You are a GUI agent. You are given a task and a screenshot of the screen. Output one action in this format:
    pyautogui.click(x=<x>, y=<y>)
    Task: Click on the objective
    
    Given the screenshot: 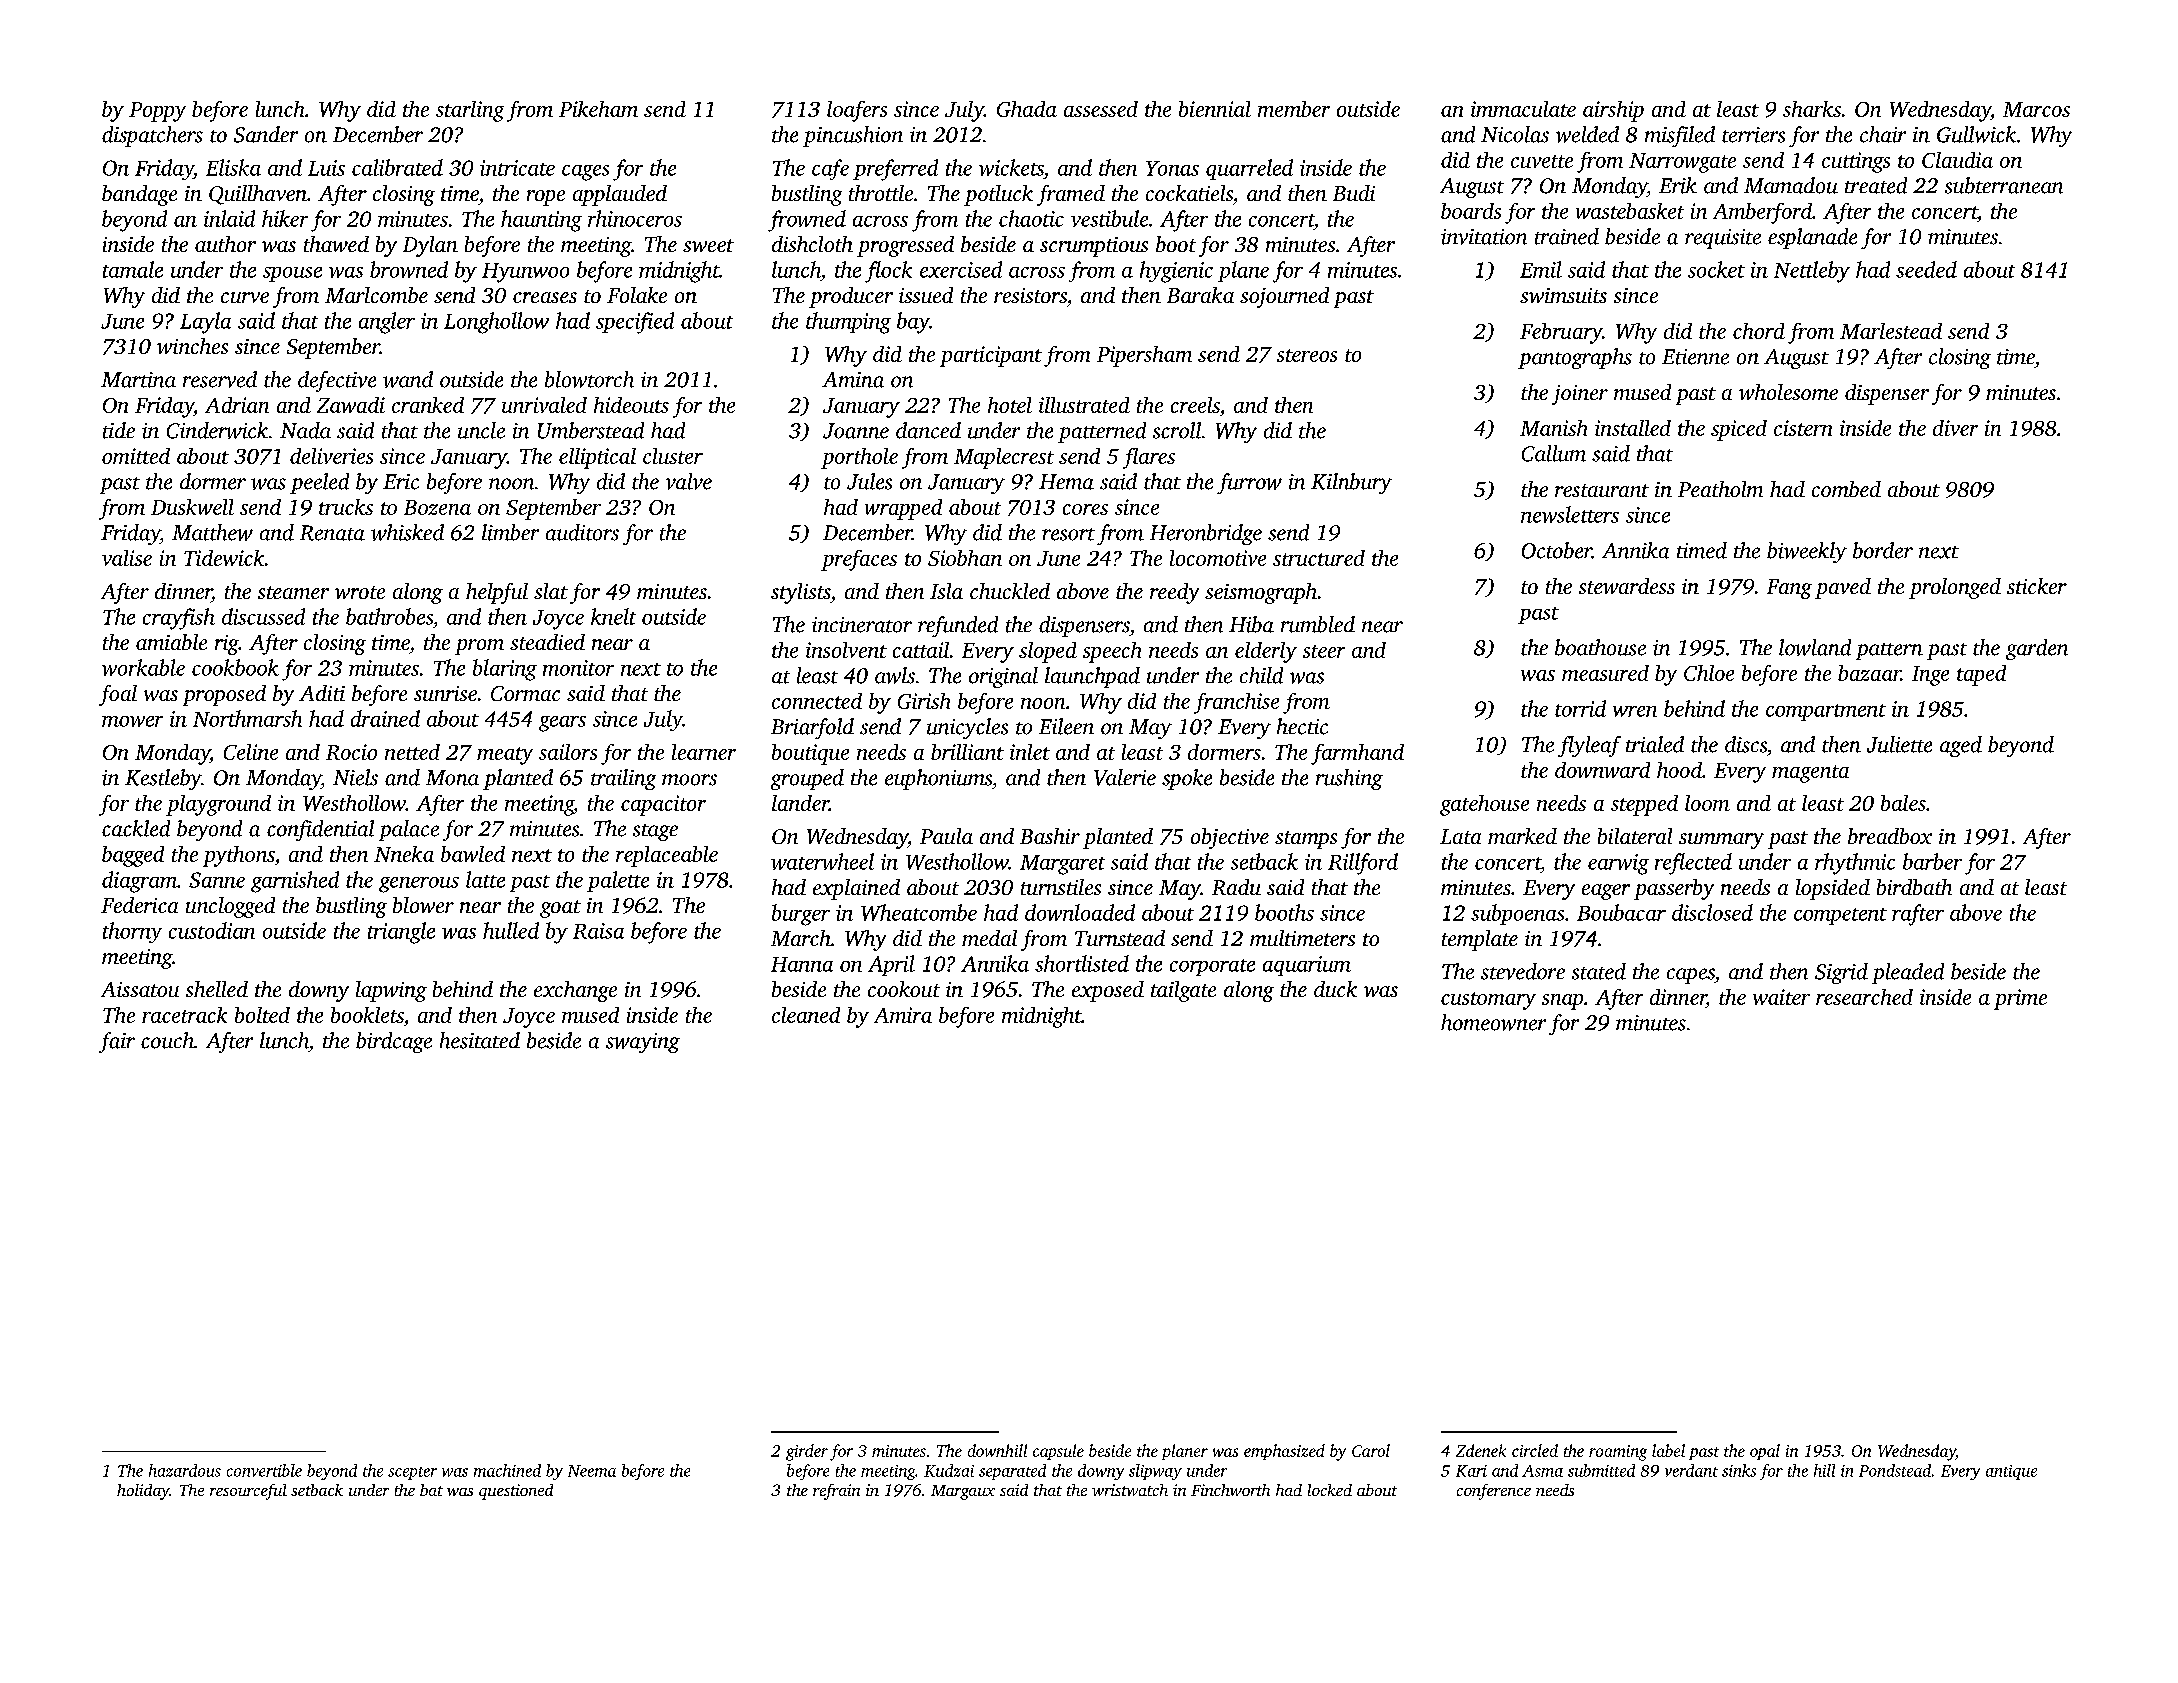 What is the action you would take?
    pyautogui.click(x=1230, y=838)
